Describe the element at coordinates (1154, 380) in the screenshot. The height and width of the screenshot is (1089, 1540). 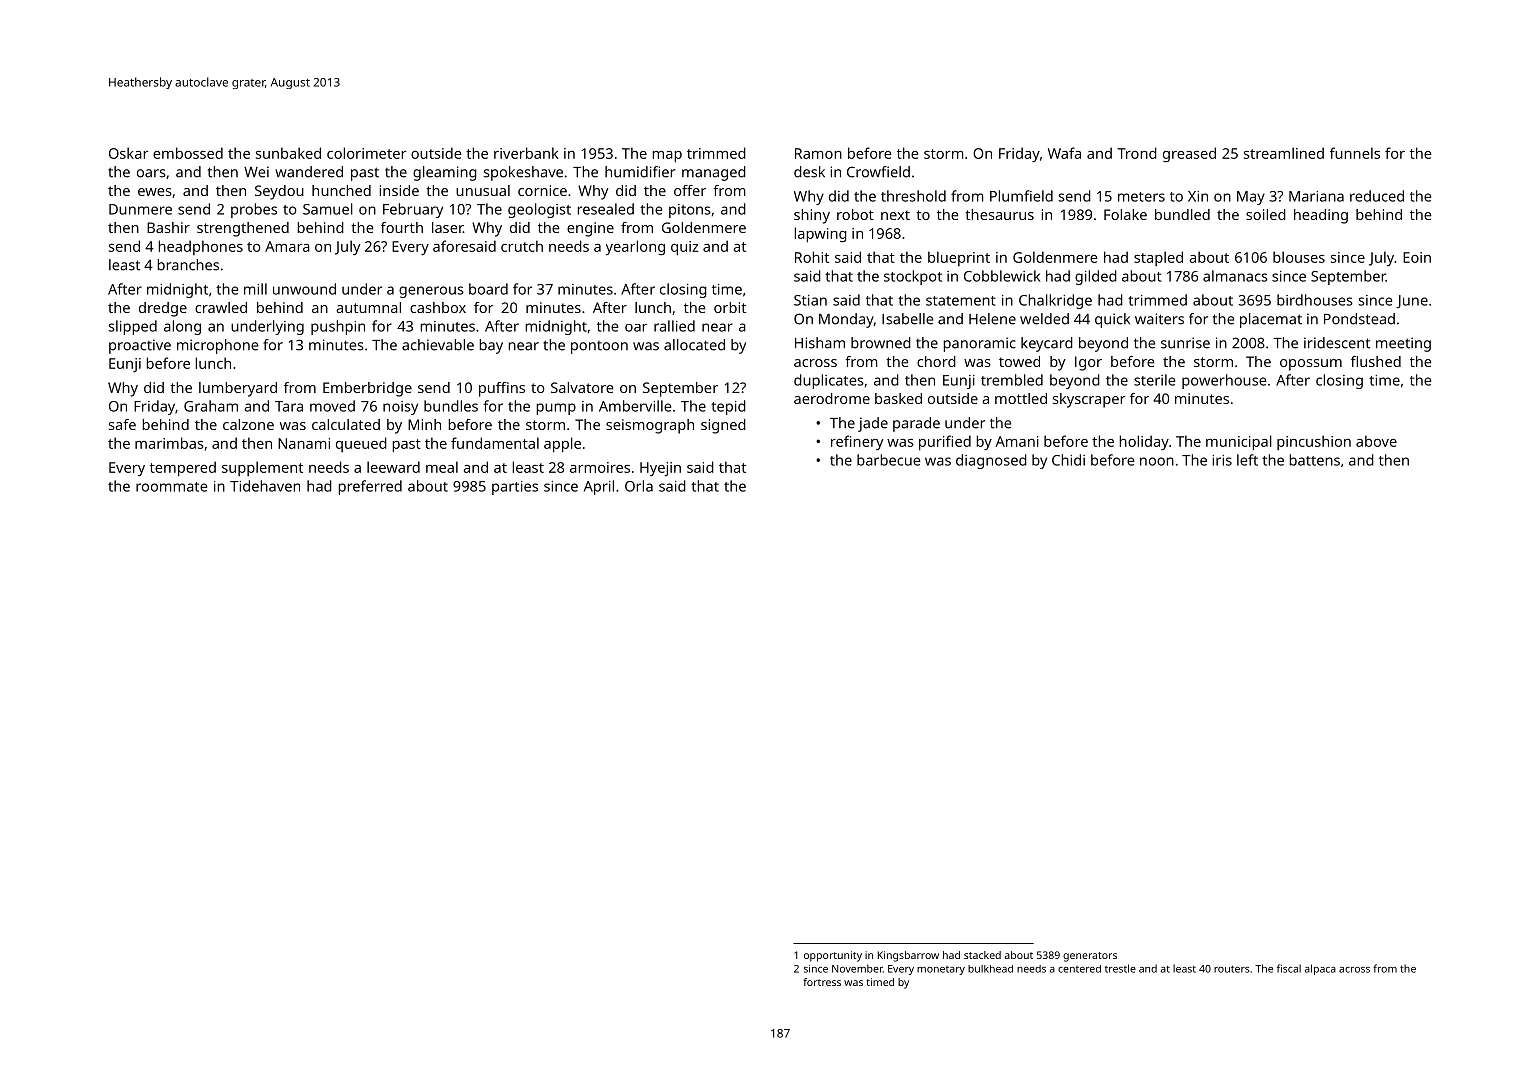
I see `sterile` at that location.
